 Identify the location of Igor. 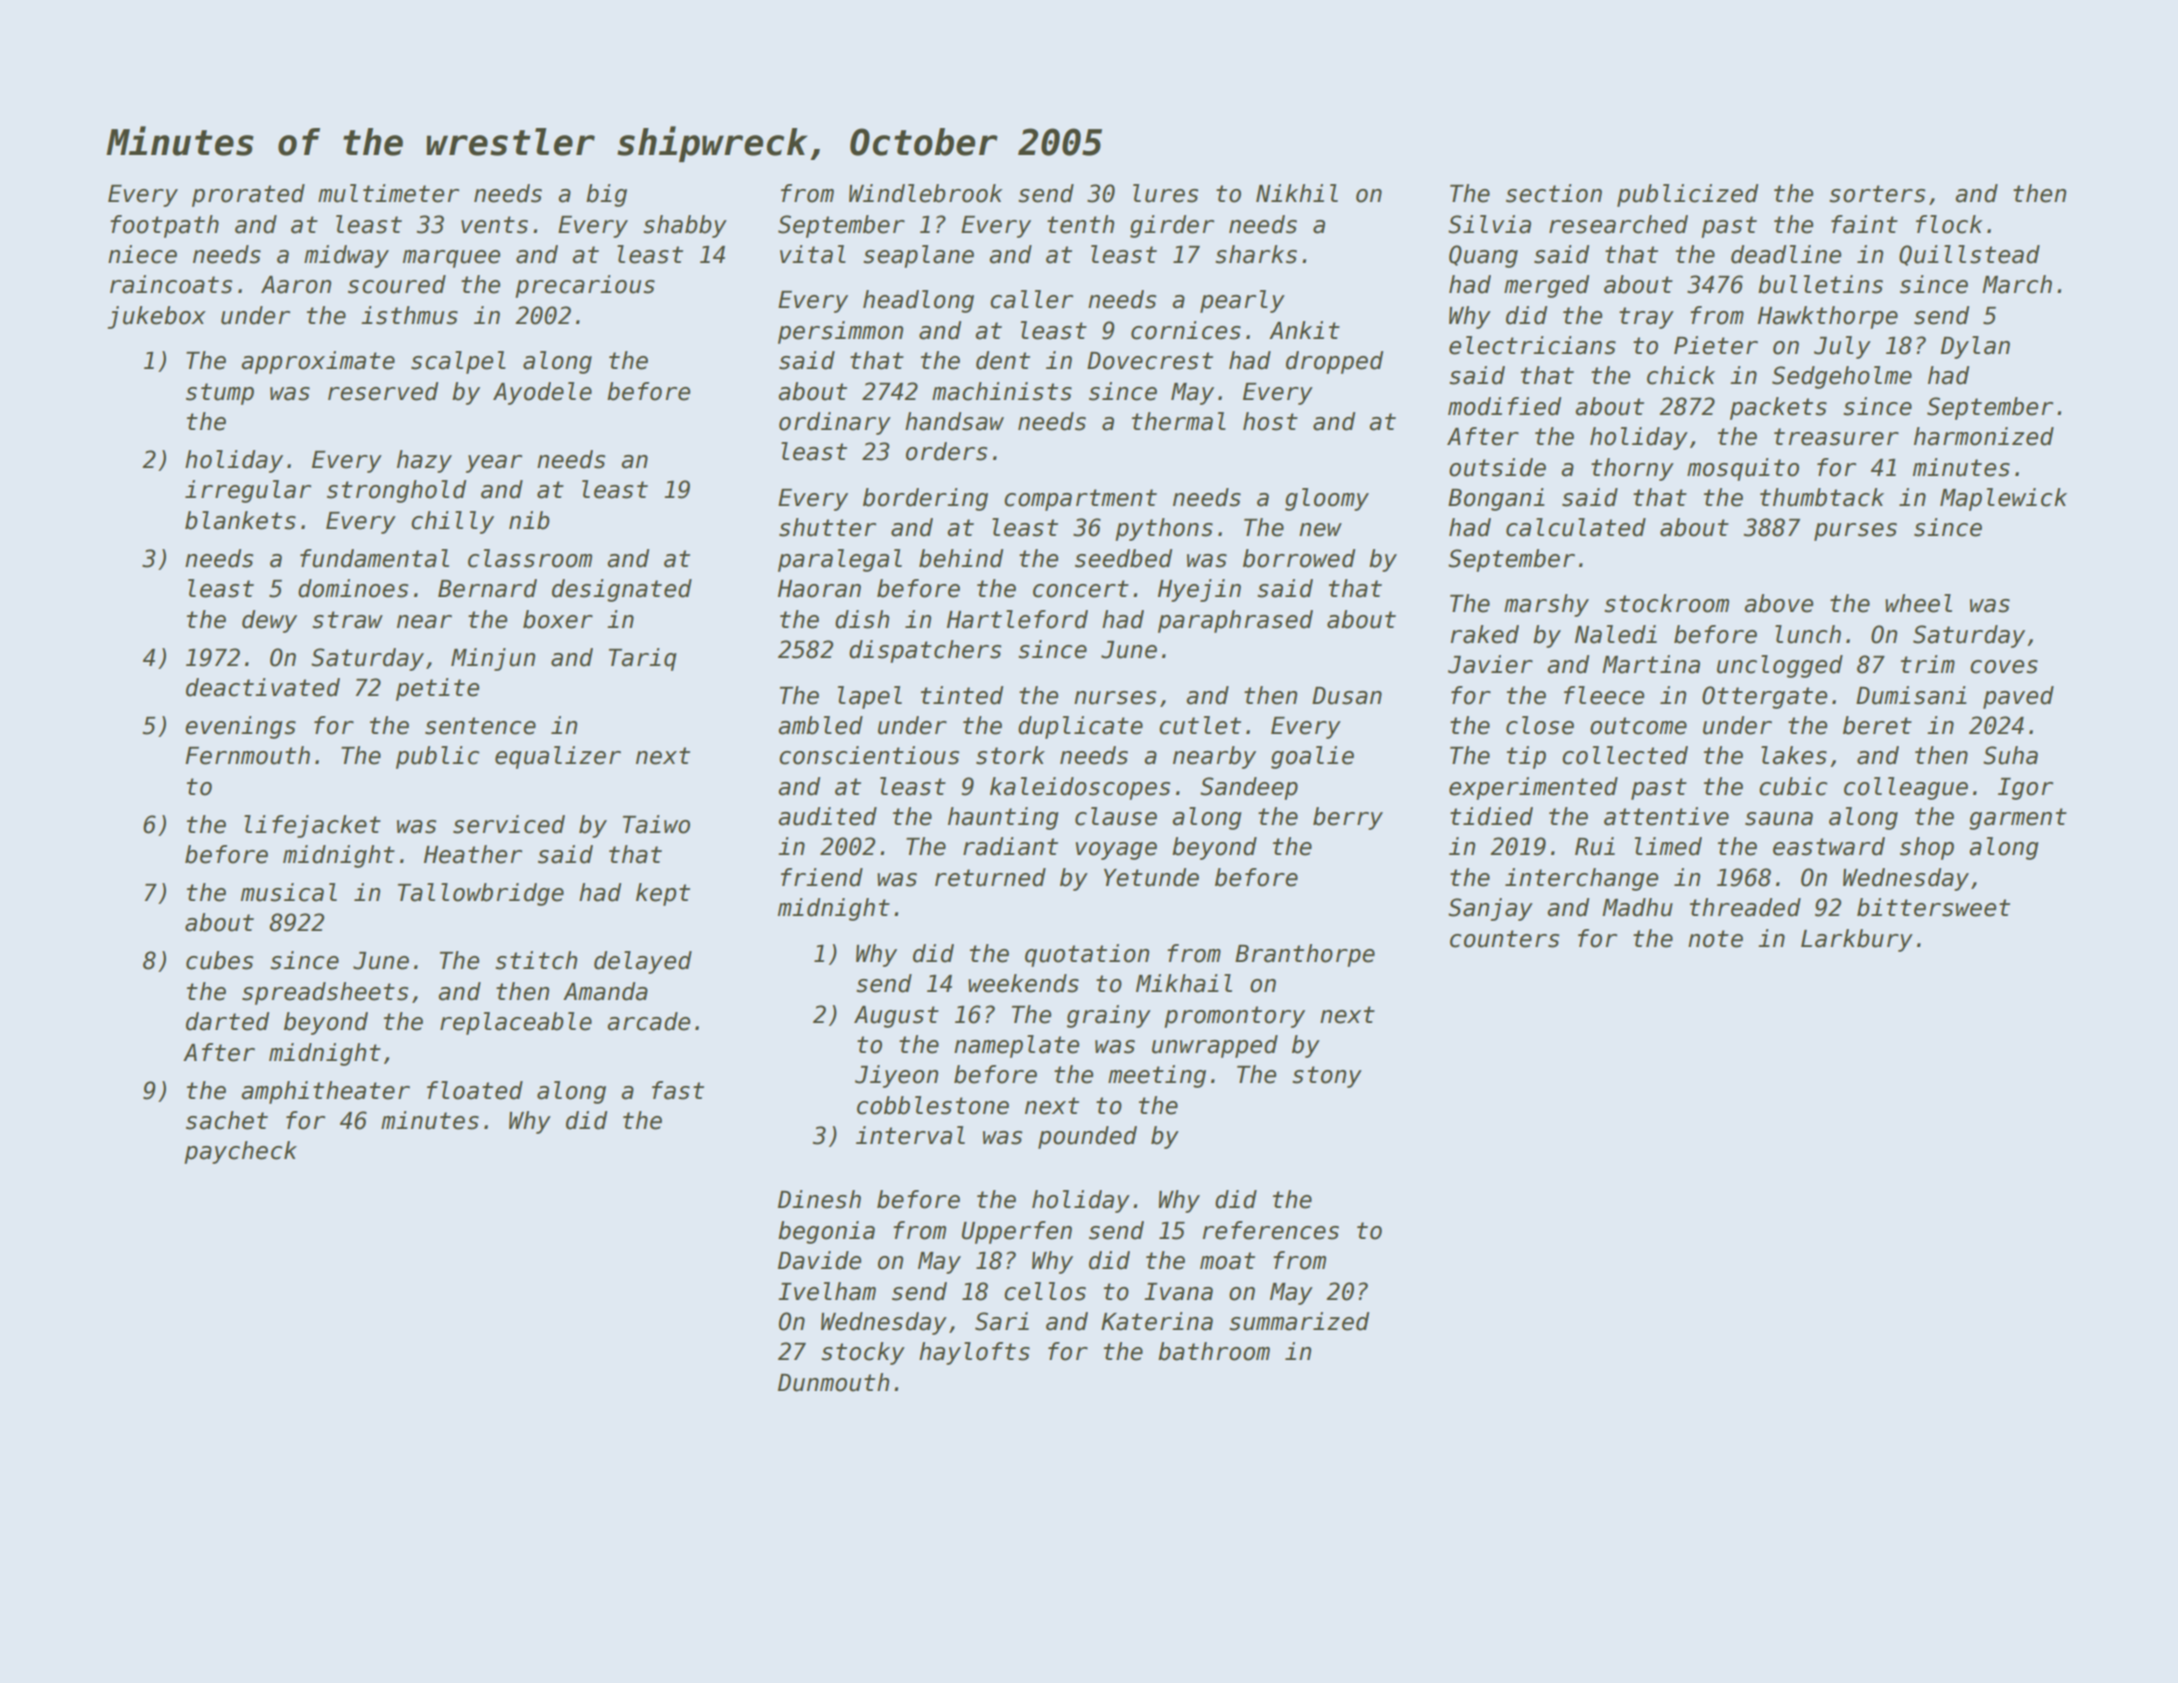
(2025, 789).
